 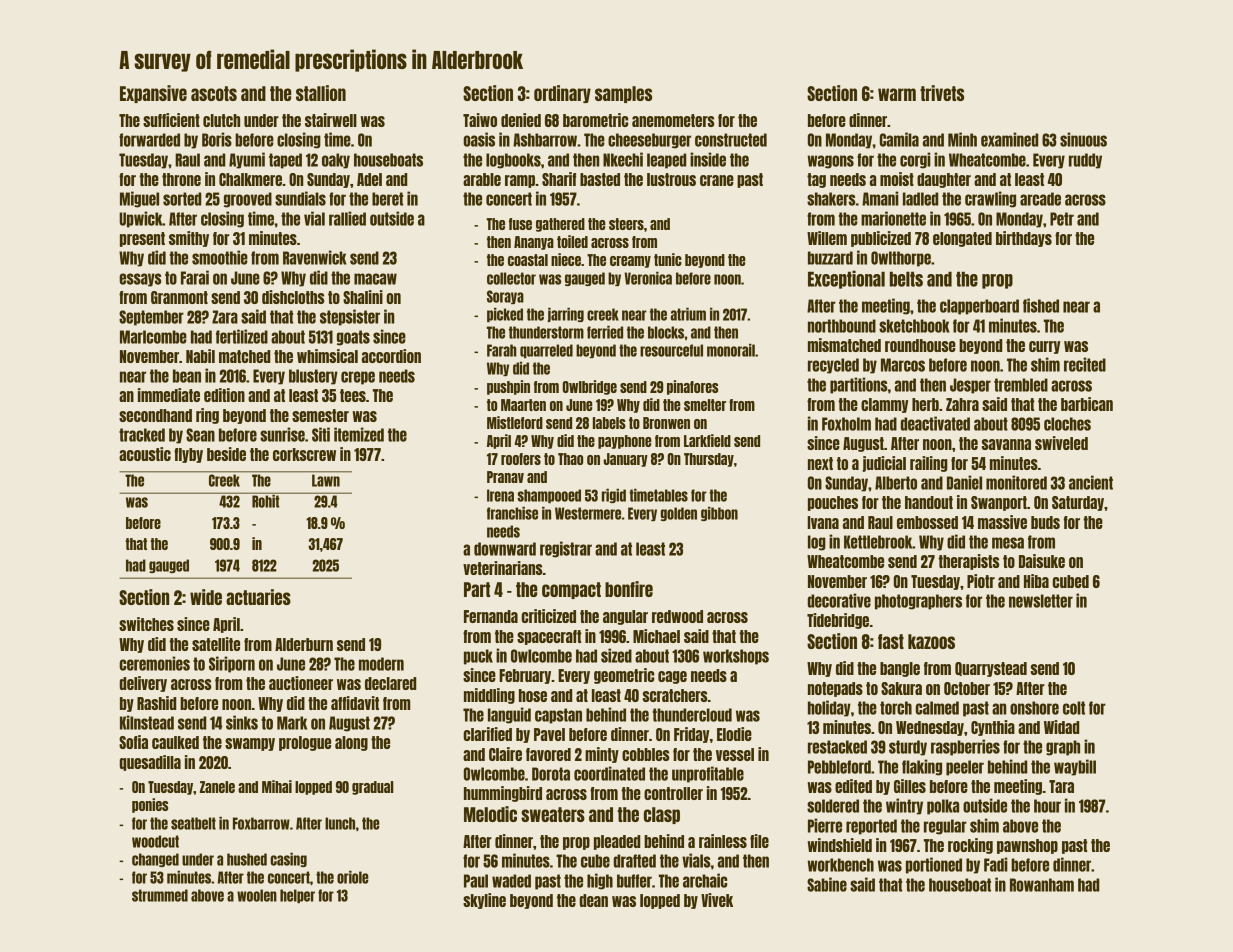 What do you see at coordinates (571, 590) in the document?
I see `compact` at bounding box center [571, 590].
